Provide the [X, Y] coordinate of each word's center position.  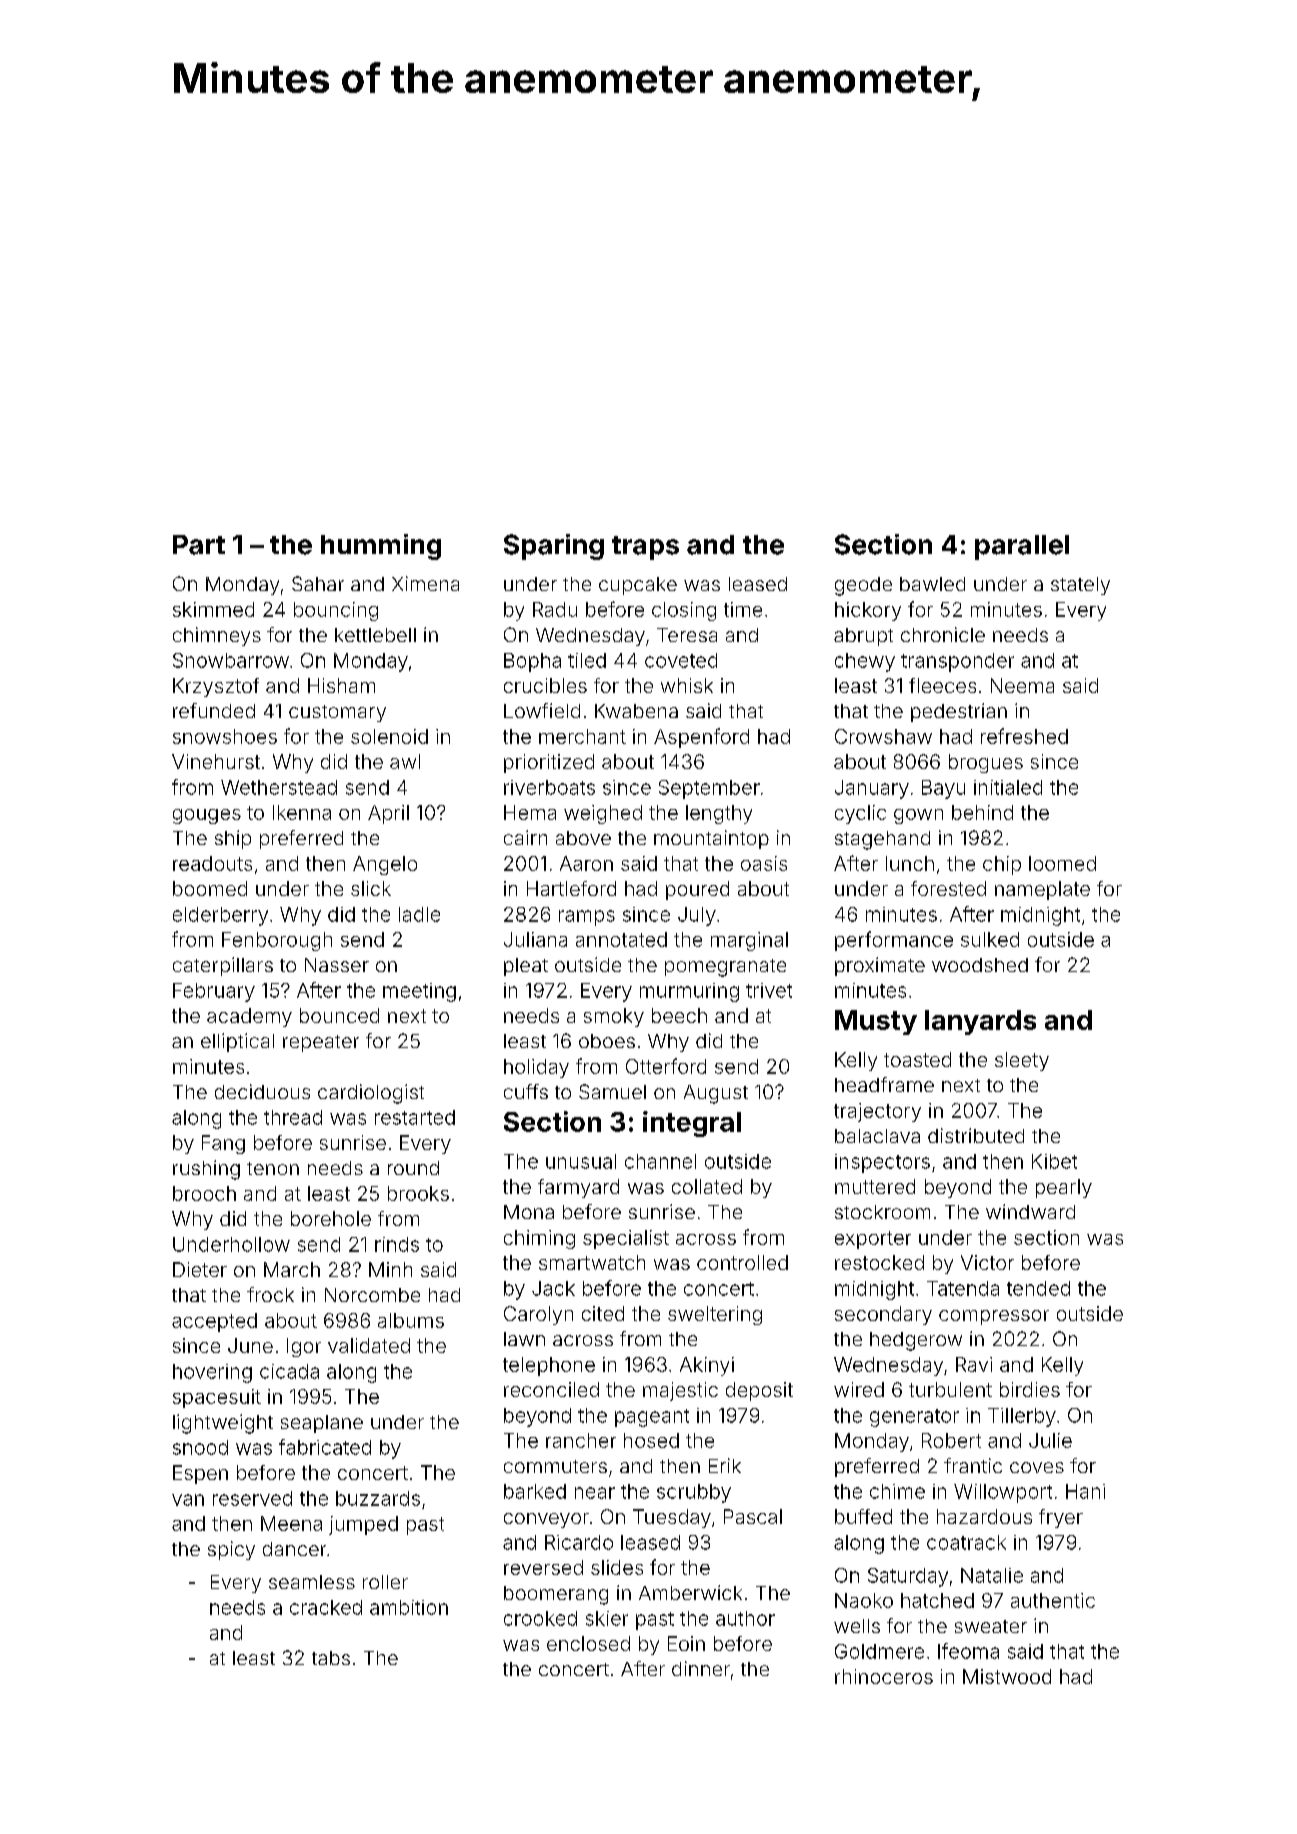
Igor [304, 1347]
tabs [331, 1658]
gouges [207, 816]
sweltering [715, 1315]
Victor [987, 1262]
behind [982, 812]
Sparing [554, 547]
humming [381, 547]
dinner [701, 1668]
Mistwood [1007, 1676]
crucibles [545, 685]
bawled [932, 584]
